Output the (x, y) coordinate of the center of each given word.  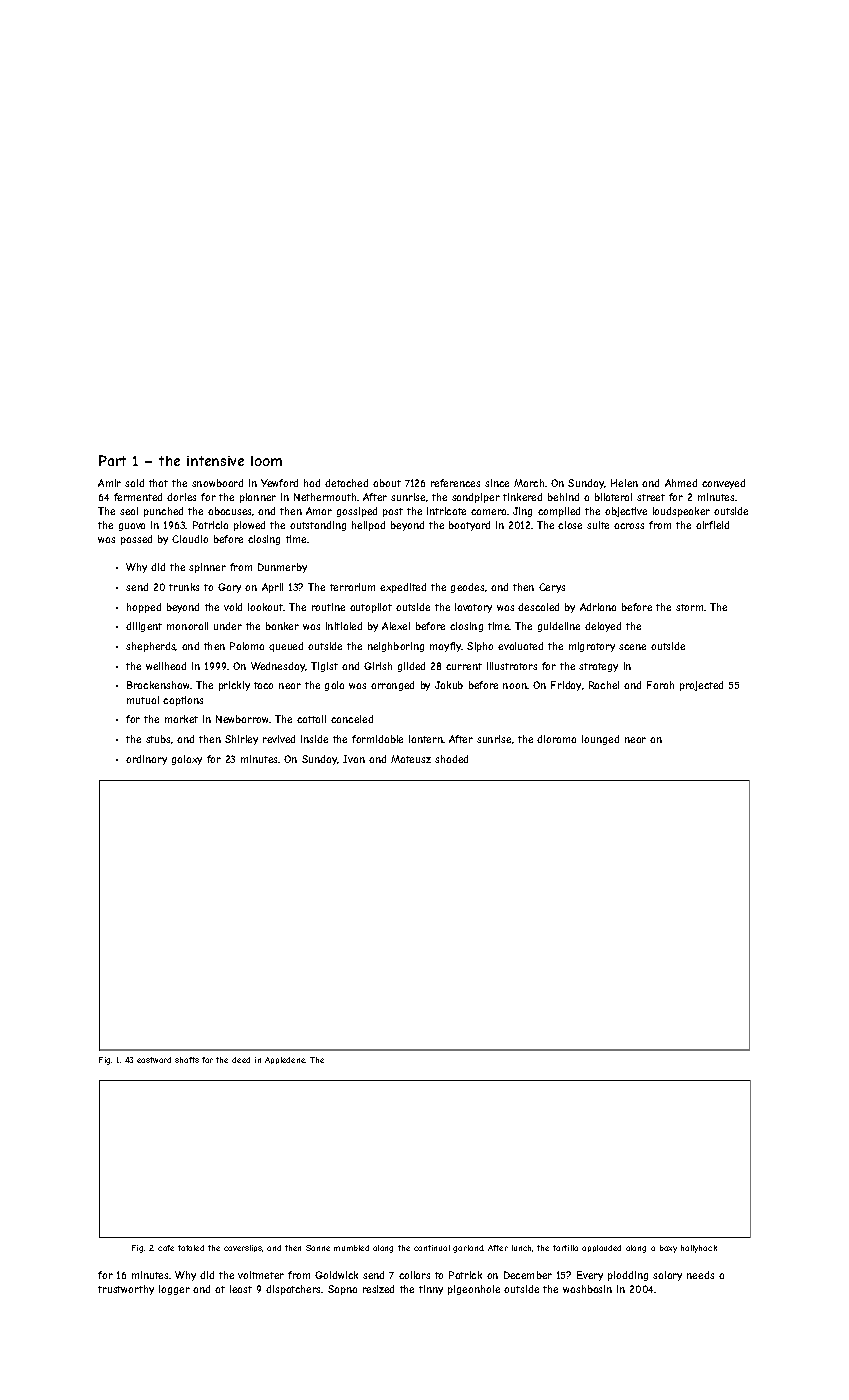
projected (701, 686)
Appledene (285, 1060)
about (387, 483)
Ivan (354, 759)
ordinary (146, 760)
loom (266, 461)
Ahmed (681, 483)
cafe (166, 1248)
